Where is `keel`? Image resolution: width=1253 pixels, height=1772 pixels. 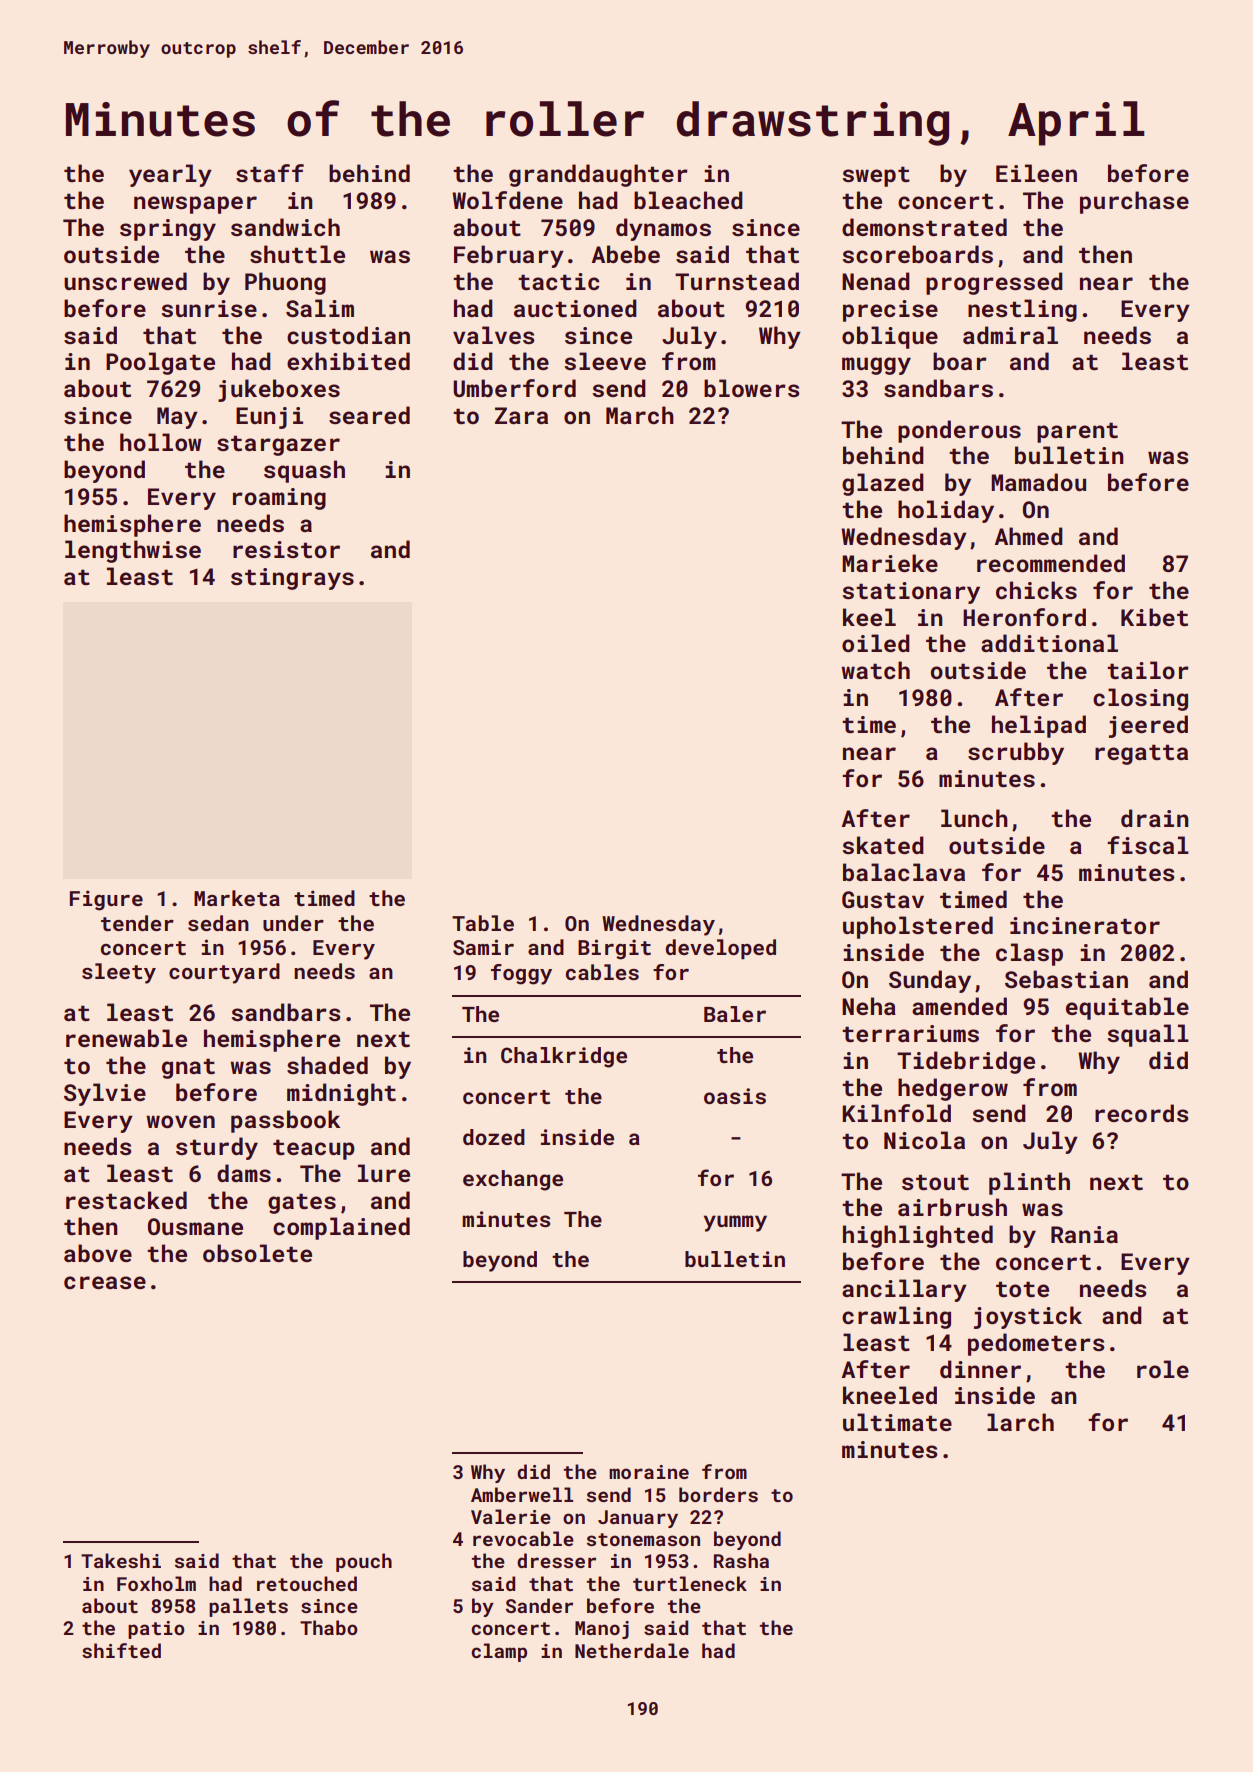 keel is located at coordinates (869, 617).
